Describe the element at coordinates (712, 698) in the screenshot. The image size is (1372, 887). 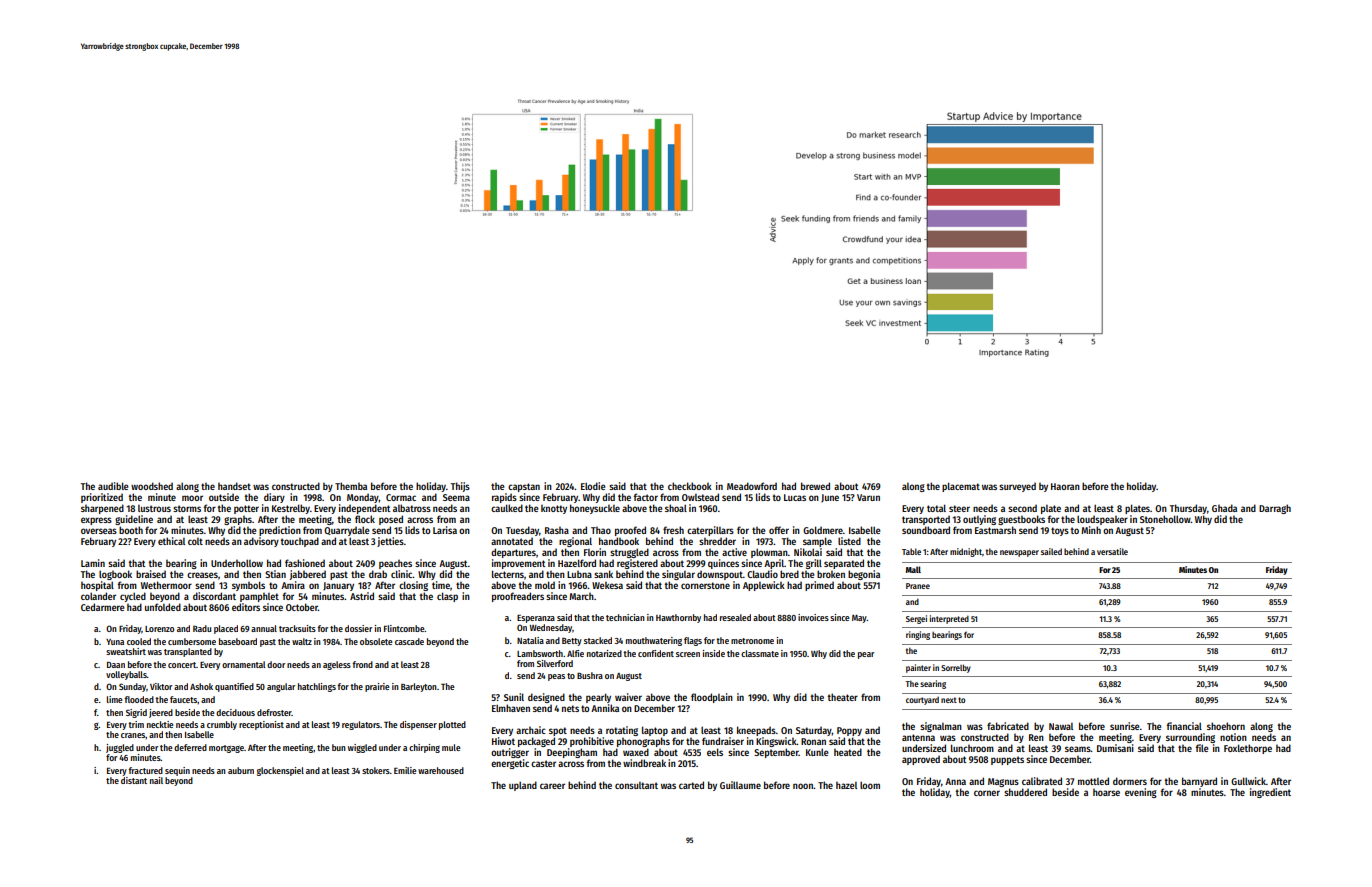
I see `floodplain` at that location.
